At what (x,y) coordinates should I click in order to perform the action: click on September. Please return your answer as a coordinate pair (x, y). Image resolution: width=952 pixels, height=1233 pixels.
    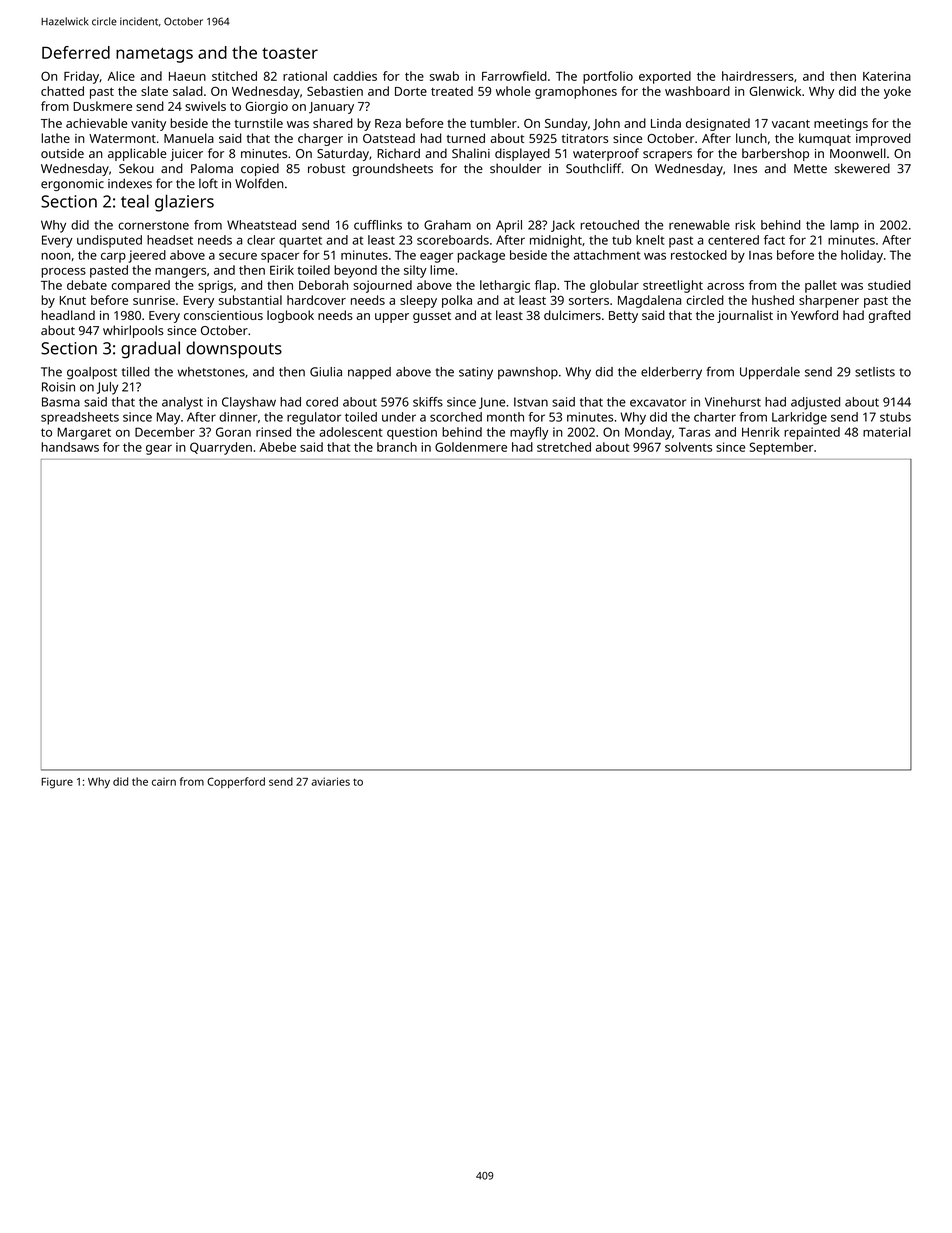
    Looking at the image, I should click on (781, 448).
